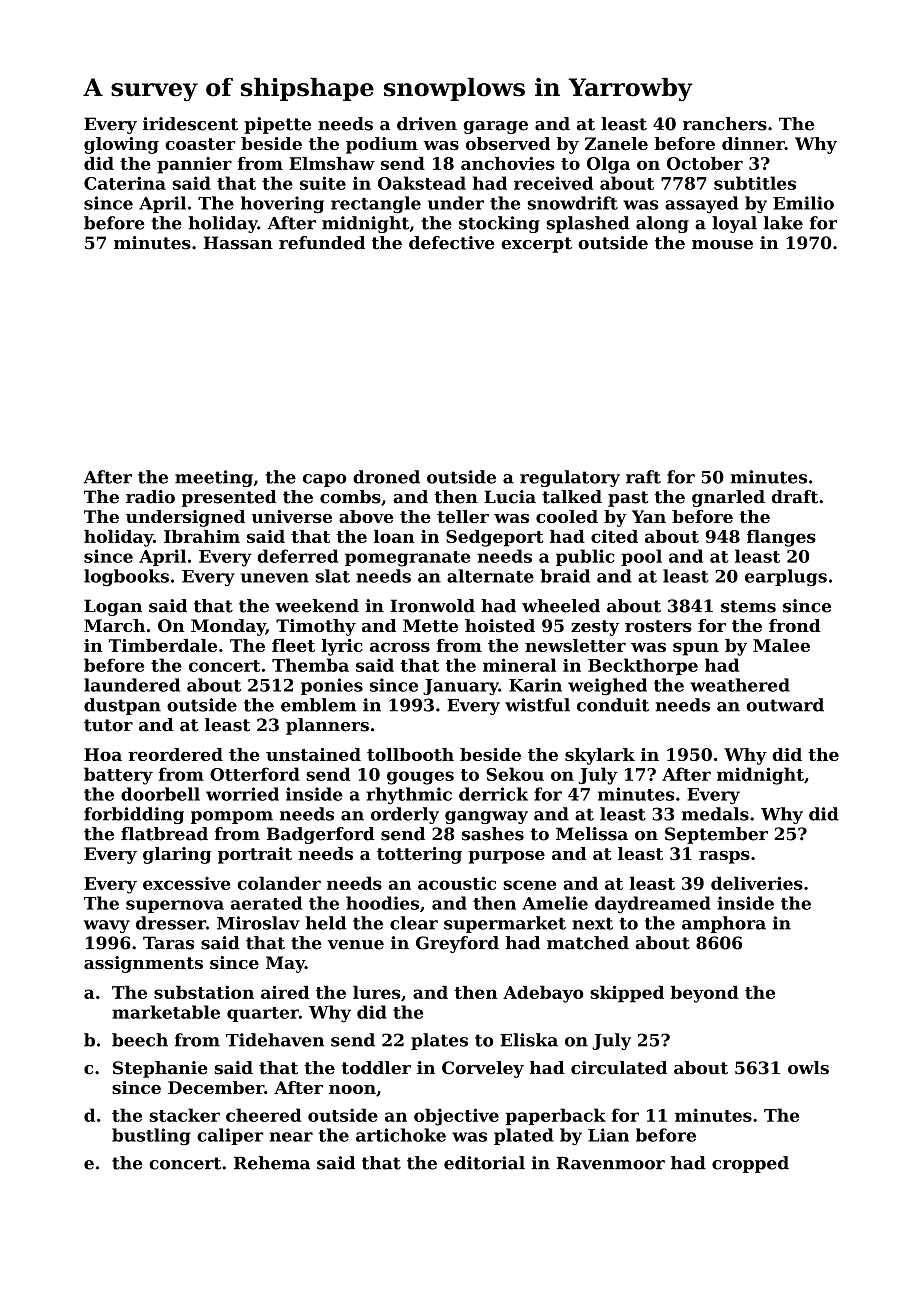  Describe the element at coordinates (753, 143) in the screenshot. I see `dinner` at that location.
